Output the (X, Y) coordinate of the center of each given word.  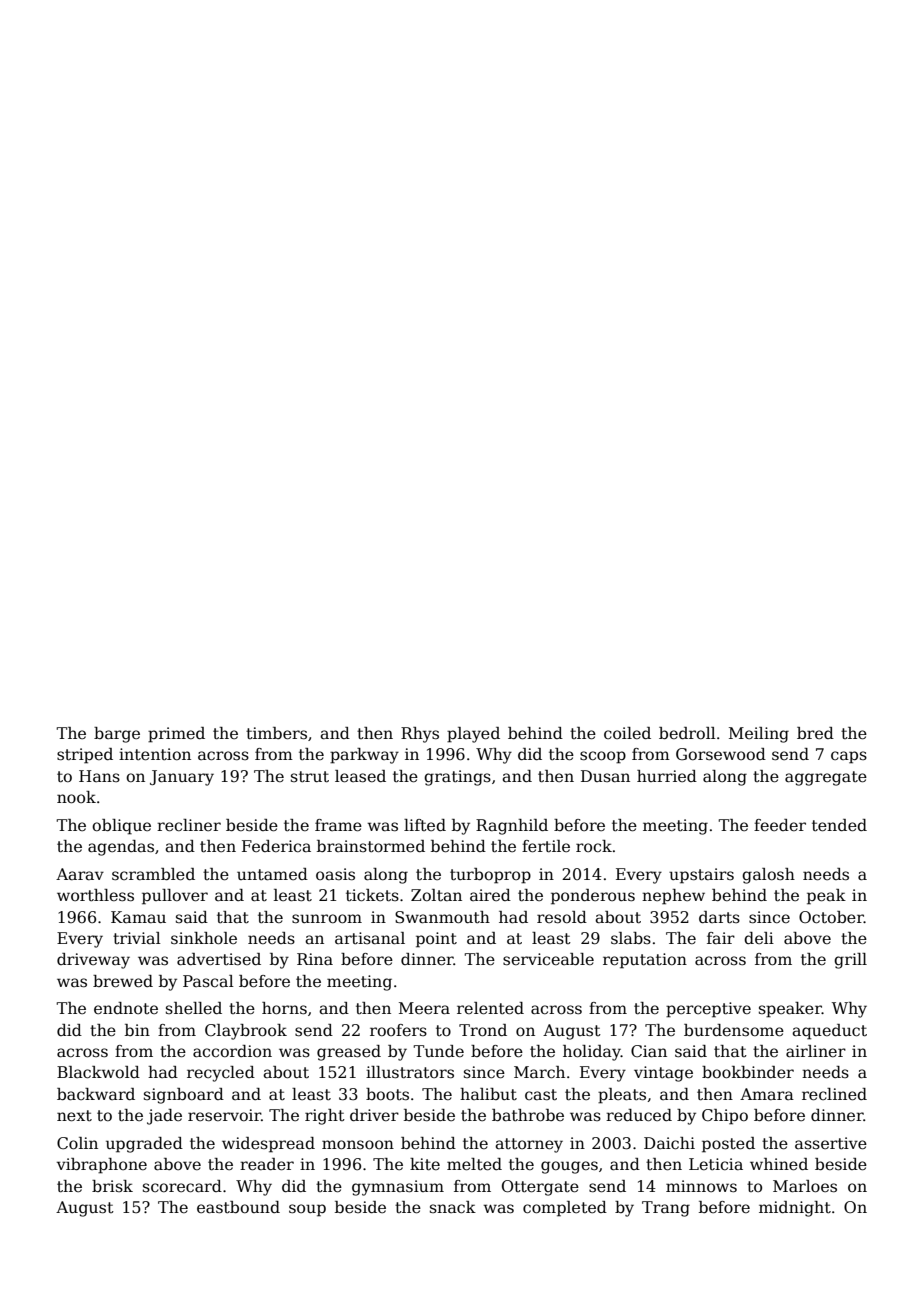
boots (387, 1094)
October (831, 917)
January (182, 778)
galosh (768, 876)
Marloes (805, 1186)
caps (849, 757)
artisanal (370, 938)
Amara (767, 1094)
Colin (77, 1143)
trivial (137, 938)
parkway (364, 756)
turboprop (490, 876)
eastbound (238, 1207)
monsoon (358, 1145)
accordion (232, 1051)
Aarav (80, 874)
